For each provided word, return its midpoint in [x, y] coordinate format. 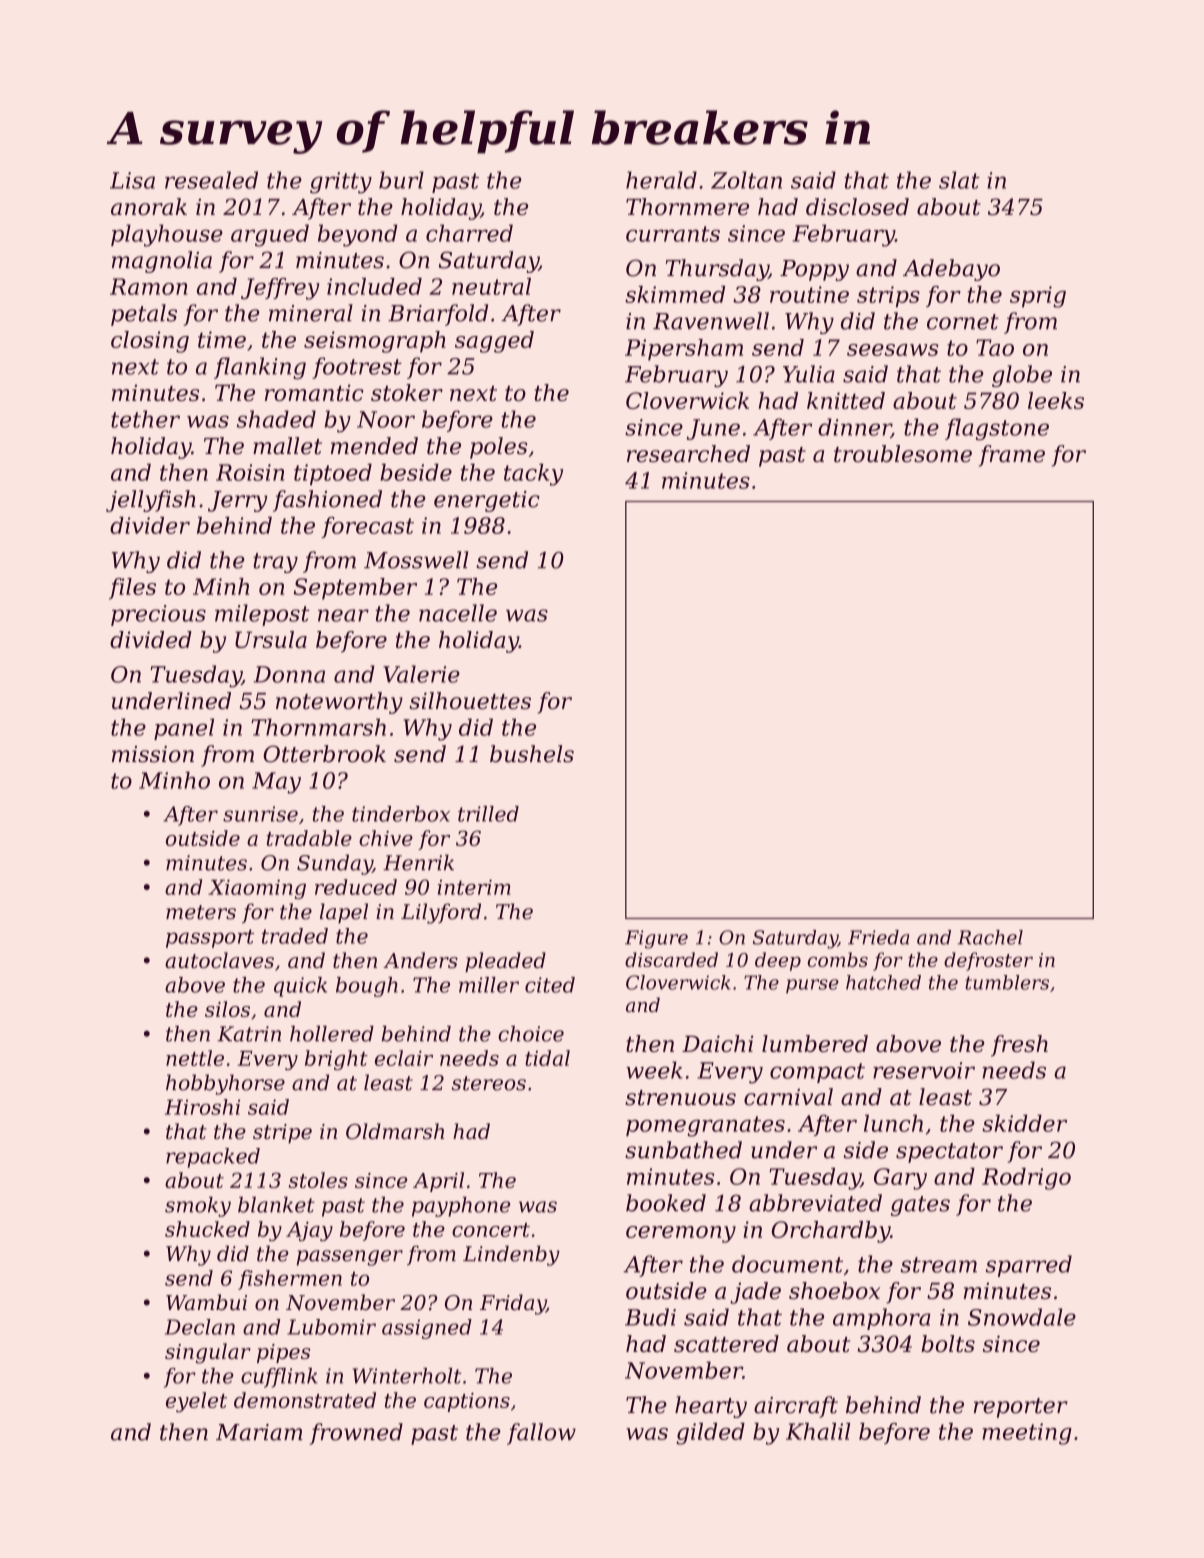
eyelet [196, 1402]
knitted [846, 400]
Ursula [271, 639]
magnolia [162, 262]
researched [688, 453]
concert [491, 1230]
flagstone [997, 429]
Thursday [717, 270]
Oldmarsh [395, 1131]
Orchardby [831, 1232]
